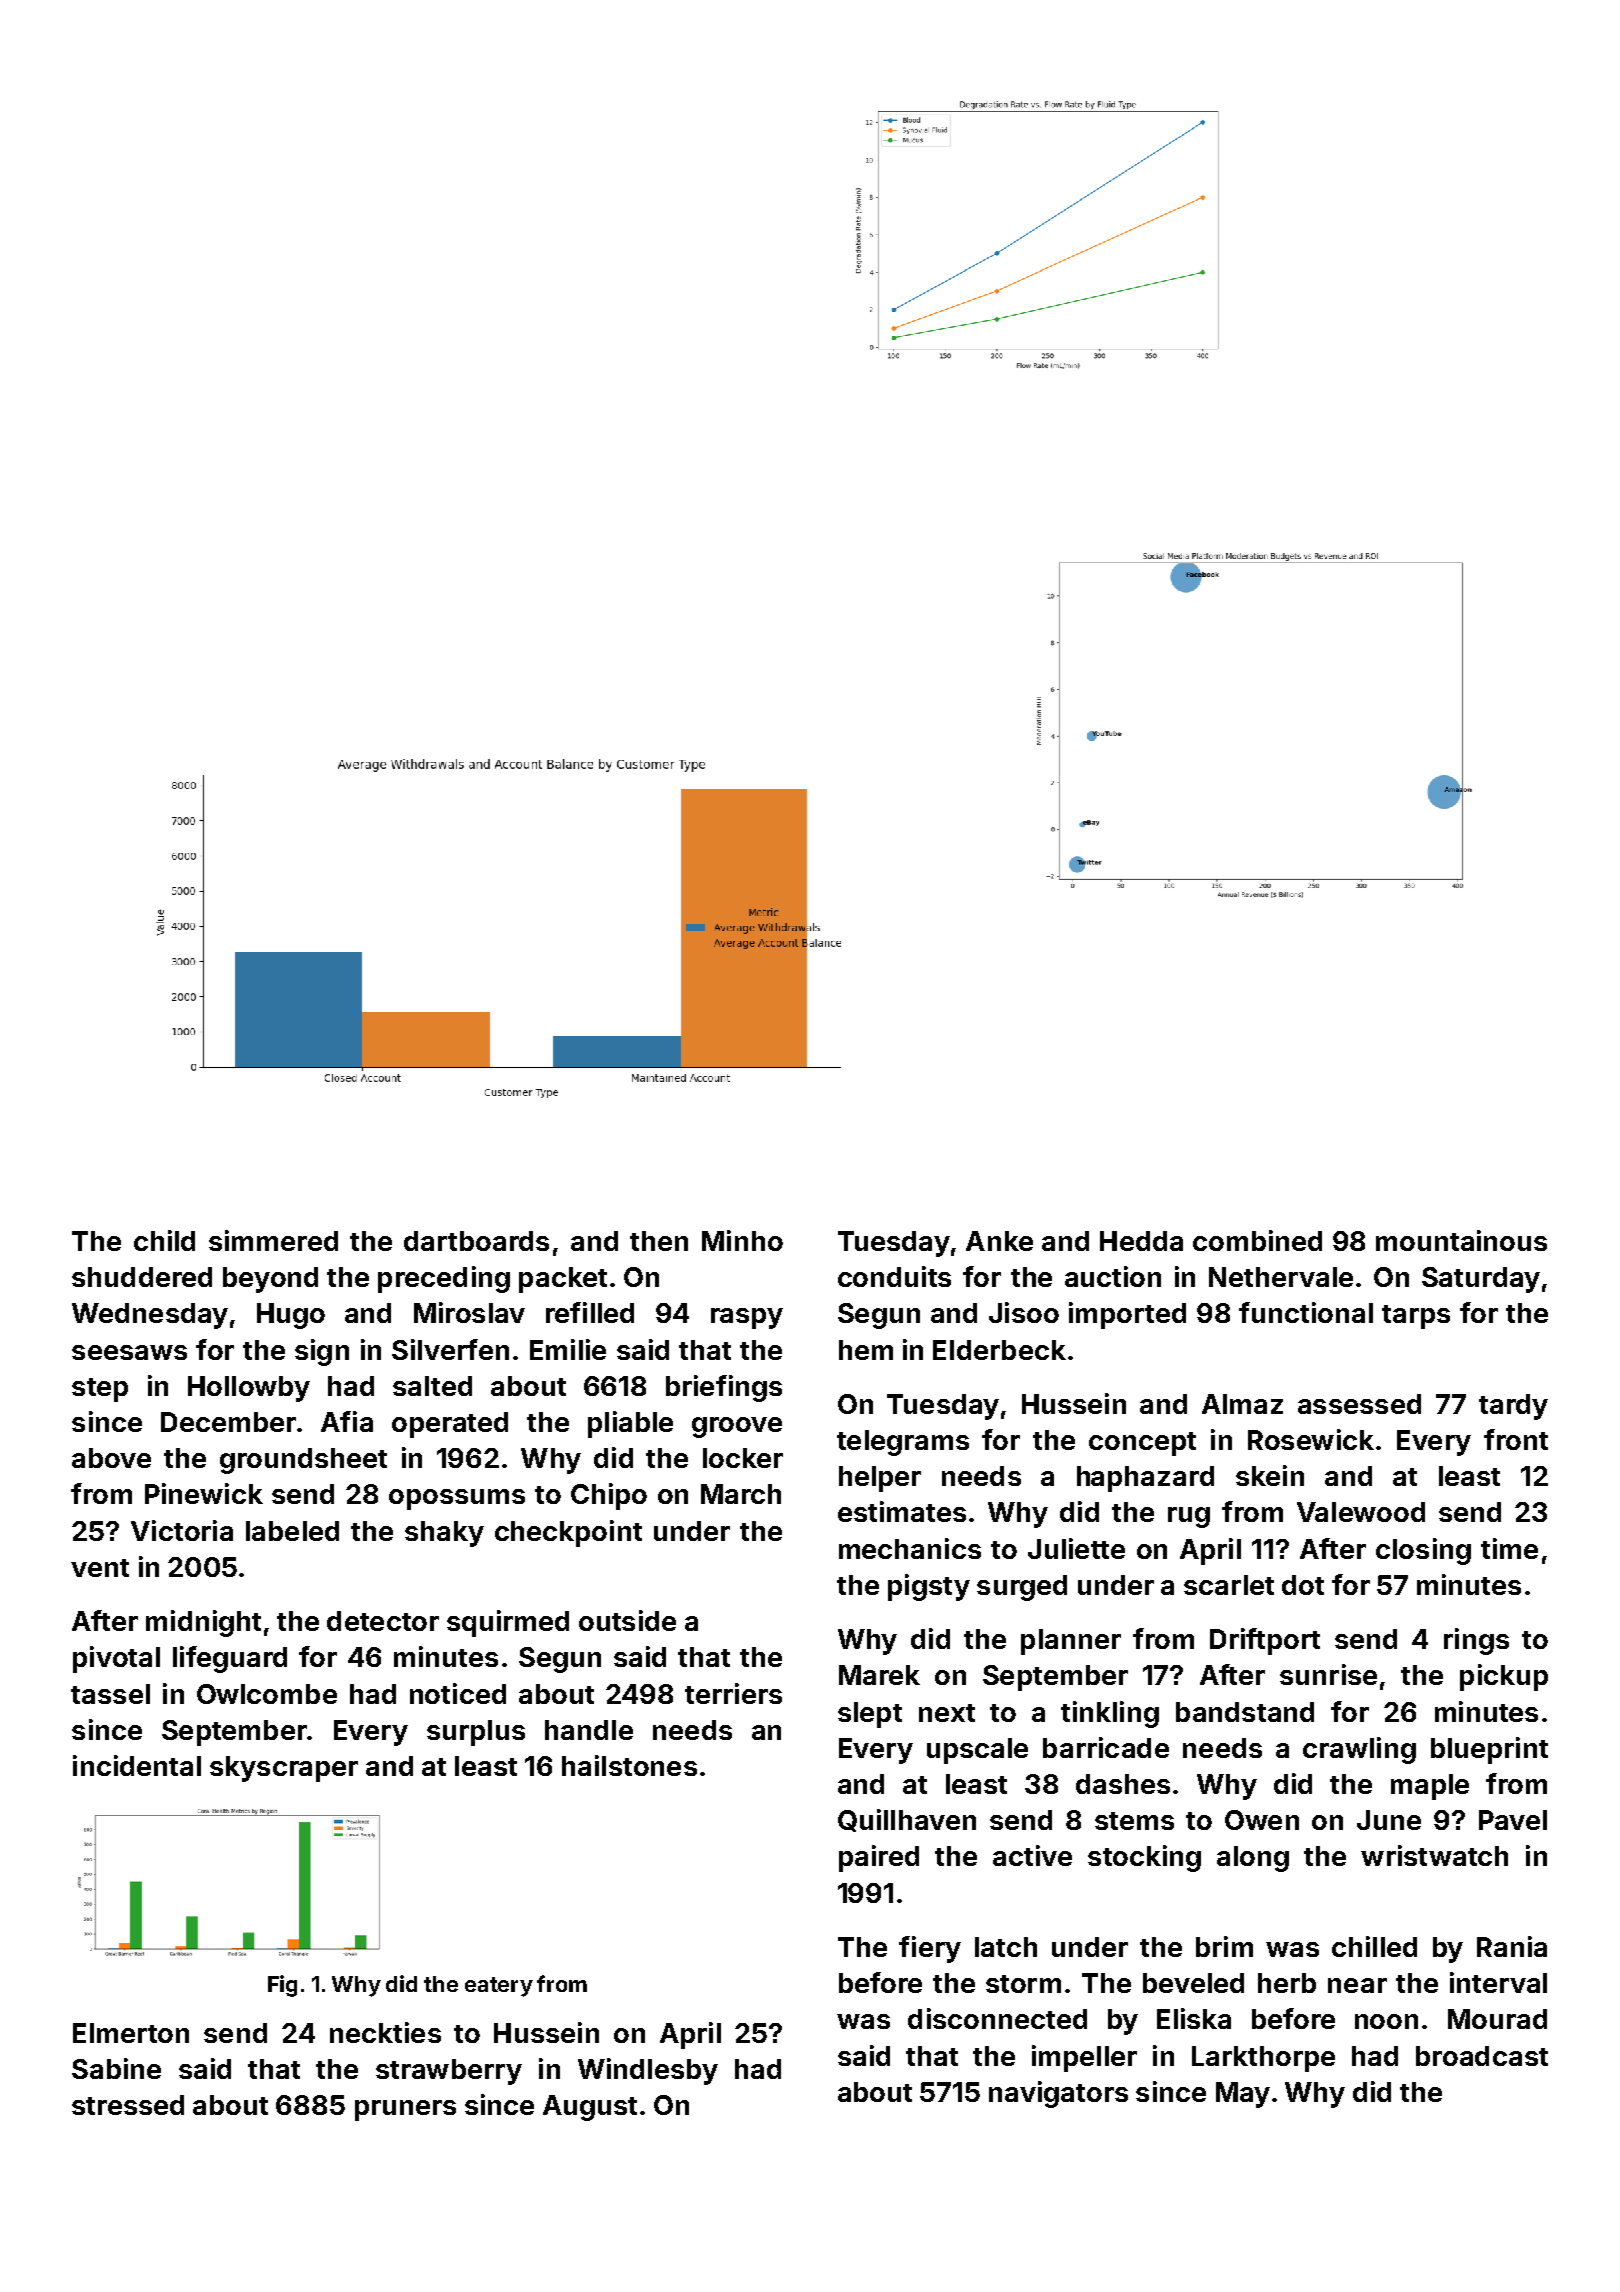 The image size is (1620, 2292). Describe the element at coordinates (405, 2110) in the page. I see `pruners` at that location.
